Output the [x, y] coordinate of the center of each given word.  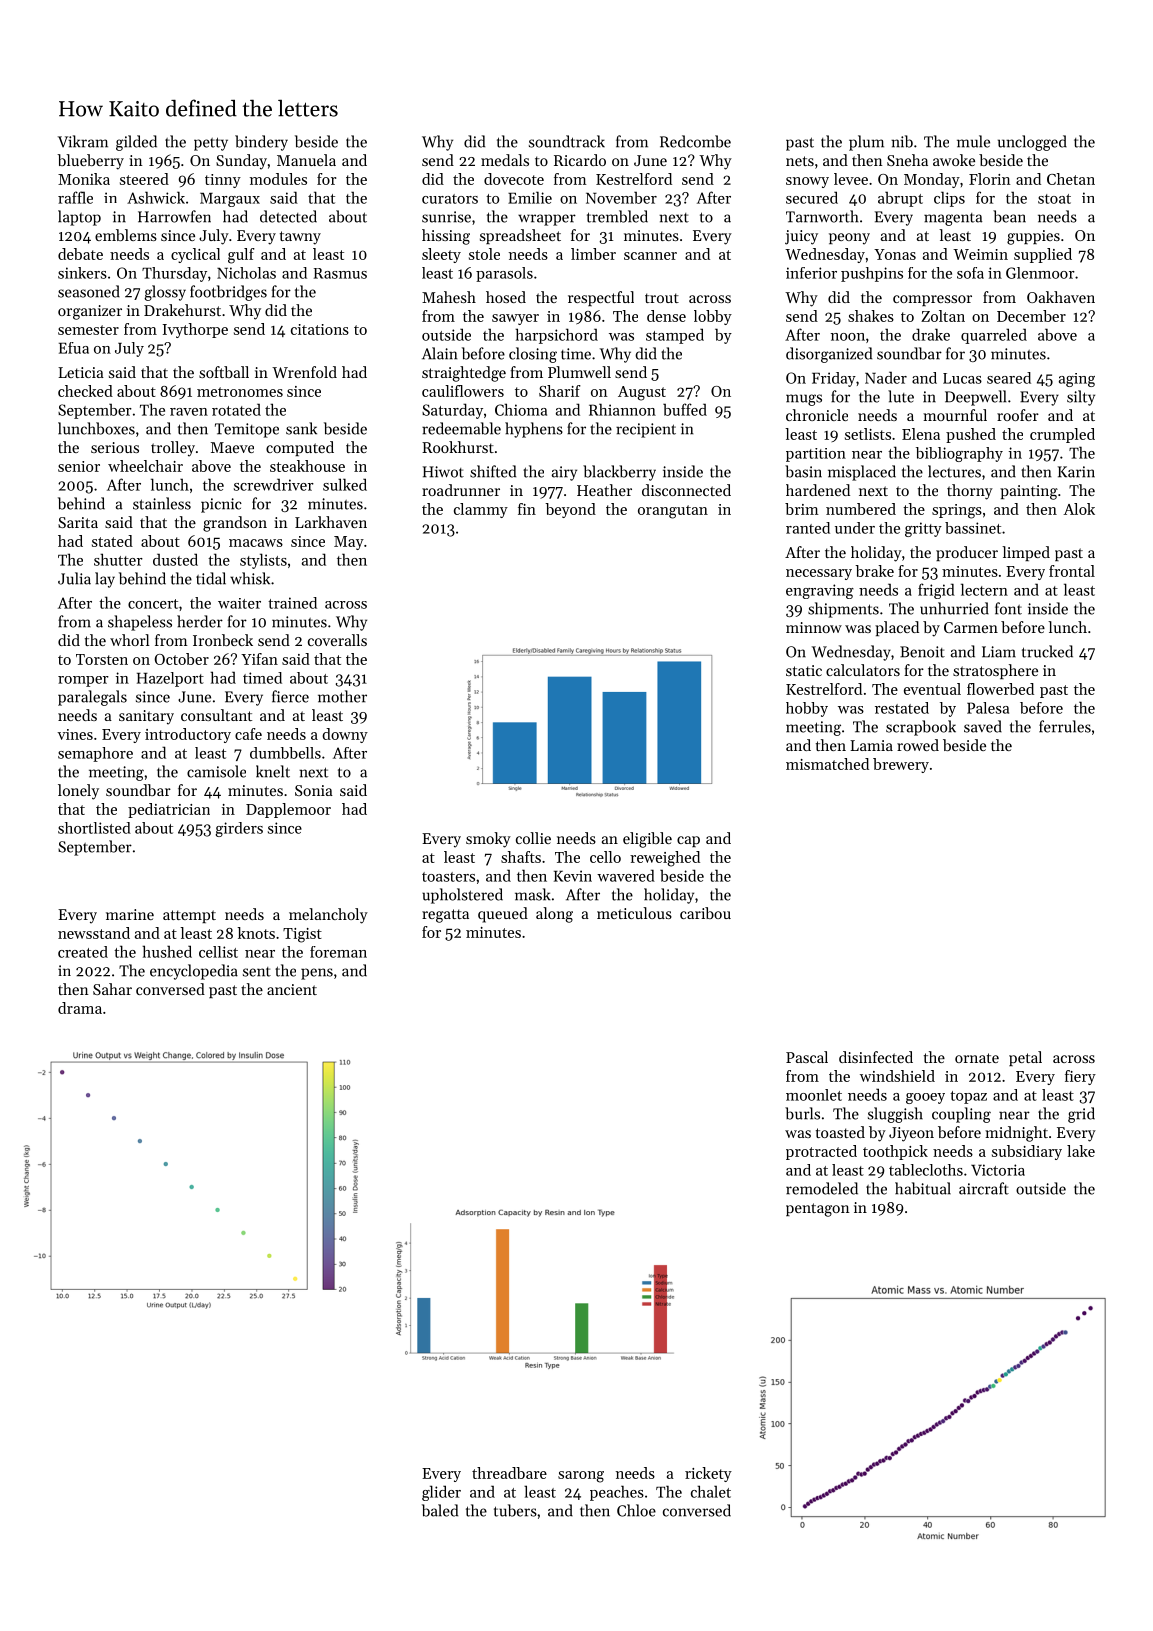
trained [292, 603]
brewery [901, 765]
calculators [863, 670]
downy [345, 735]
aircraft [984, 1188]
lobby [713, 317]
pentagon [818, 1210]
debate [80, 254]
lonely [78, 792]
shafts [521, 857]
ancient [292, 989]
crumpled [1062, 435]
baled [440, 1510]
